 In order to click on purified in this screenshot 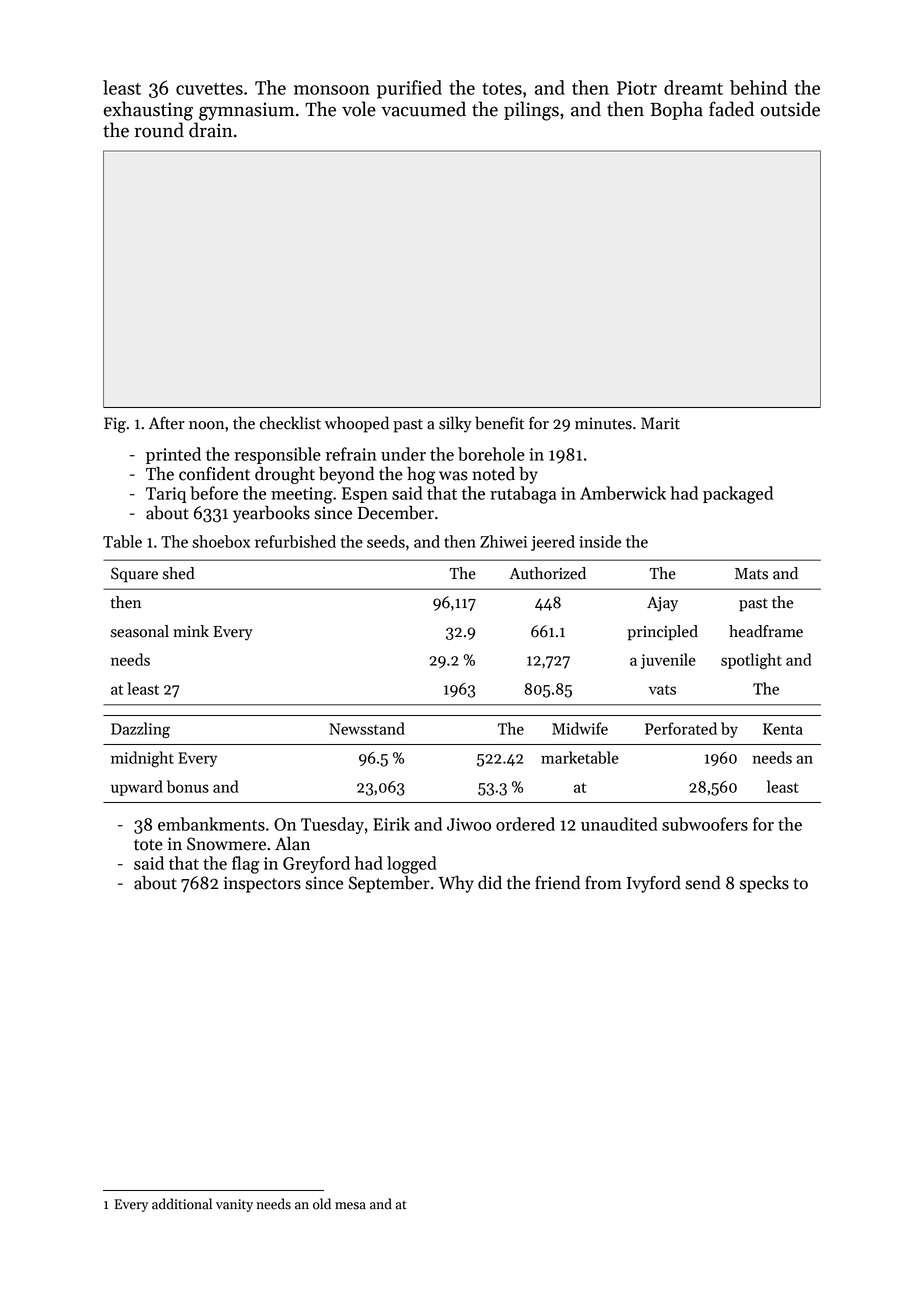, I will do `click(409, 89)`.
